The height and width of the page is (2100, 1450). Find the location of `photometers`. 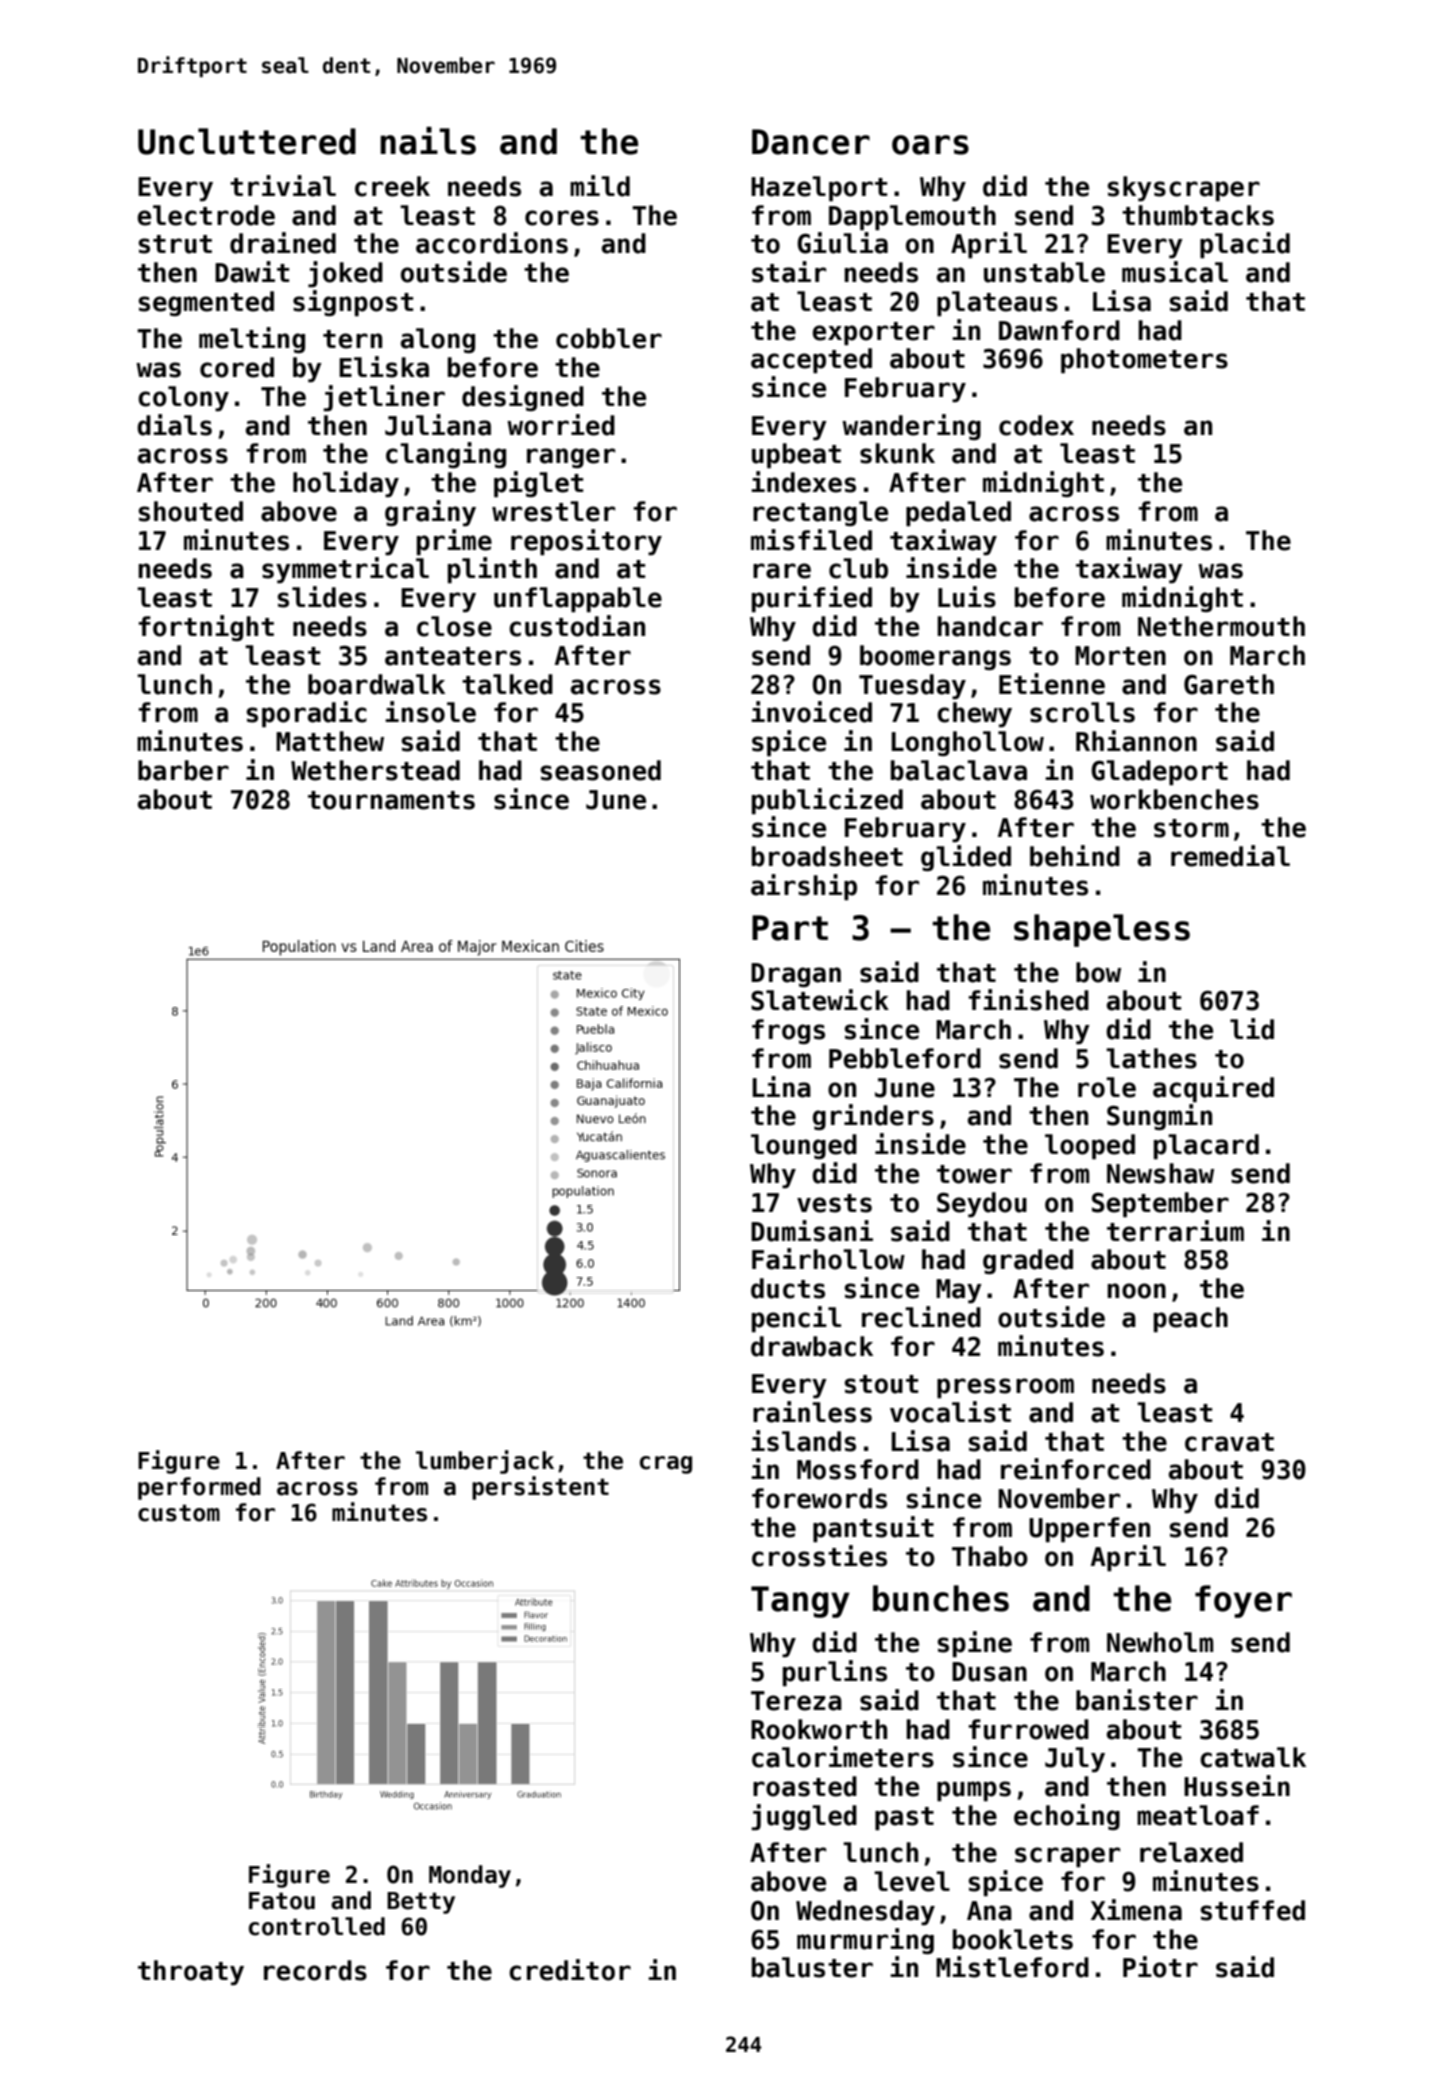

photometers is located at coordinates (1144, 361).
